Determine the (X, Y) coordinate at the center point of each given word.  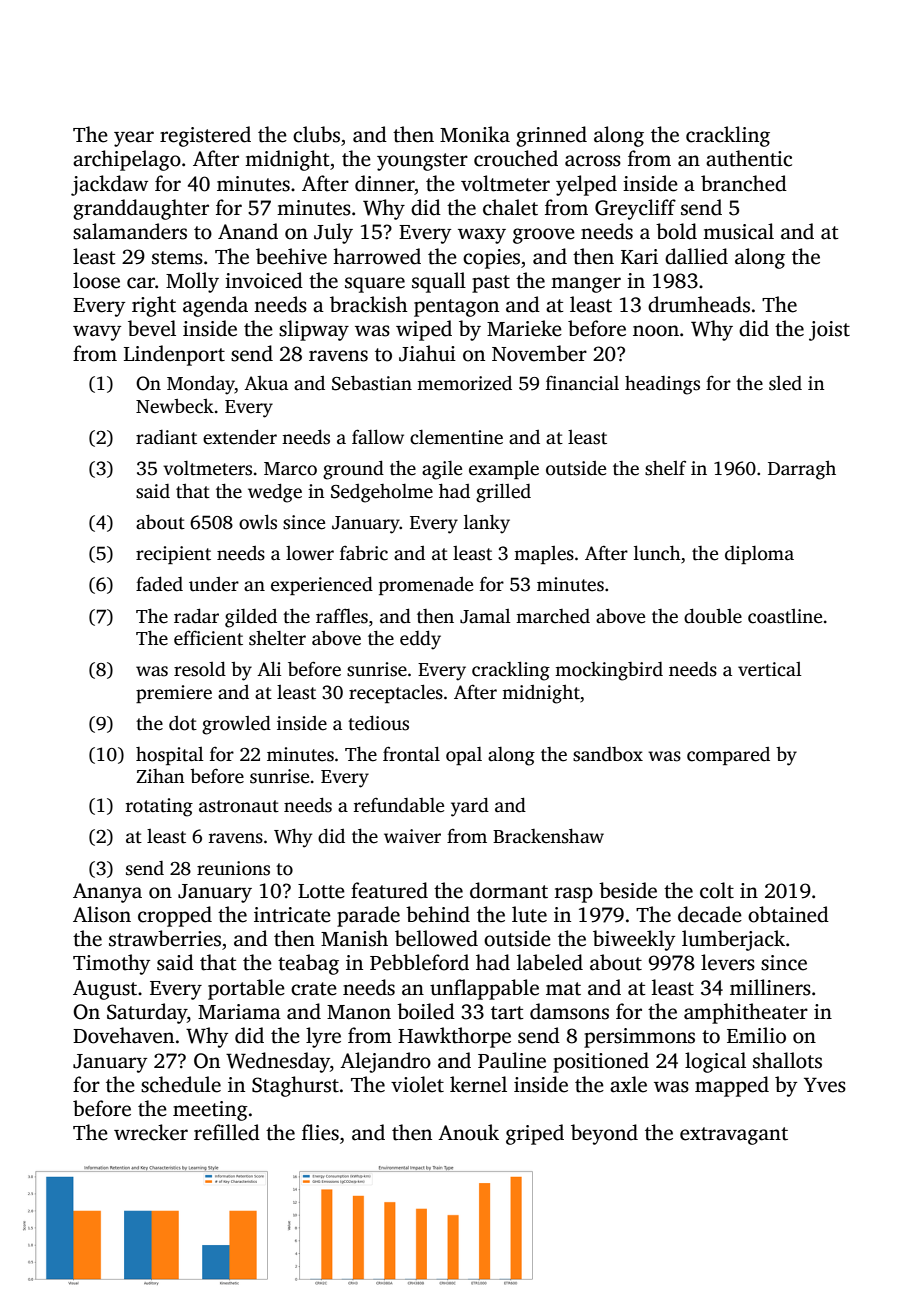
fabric (364, 553)
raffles (342, 616)
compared (728, 756)
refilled (227, 1132)
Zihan (160, 776)
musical (738, 231)
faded (159, 584)
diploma (759, 555)
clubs (316, 134)
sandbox (608, 754)
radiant (166, 437)
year (134, 139)
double (713, 616)
